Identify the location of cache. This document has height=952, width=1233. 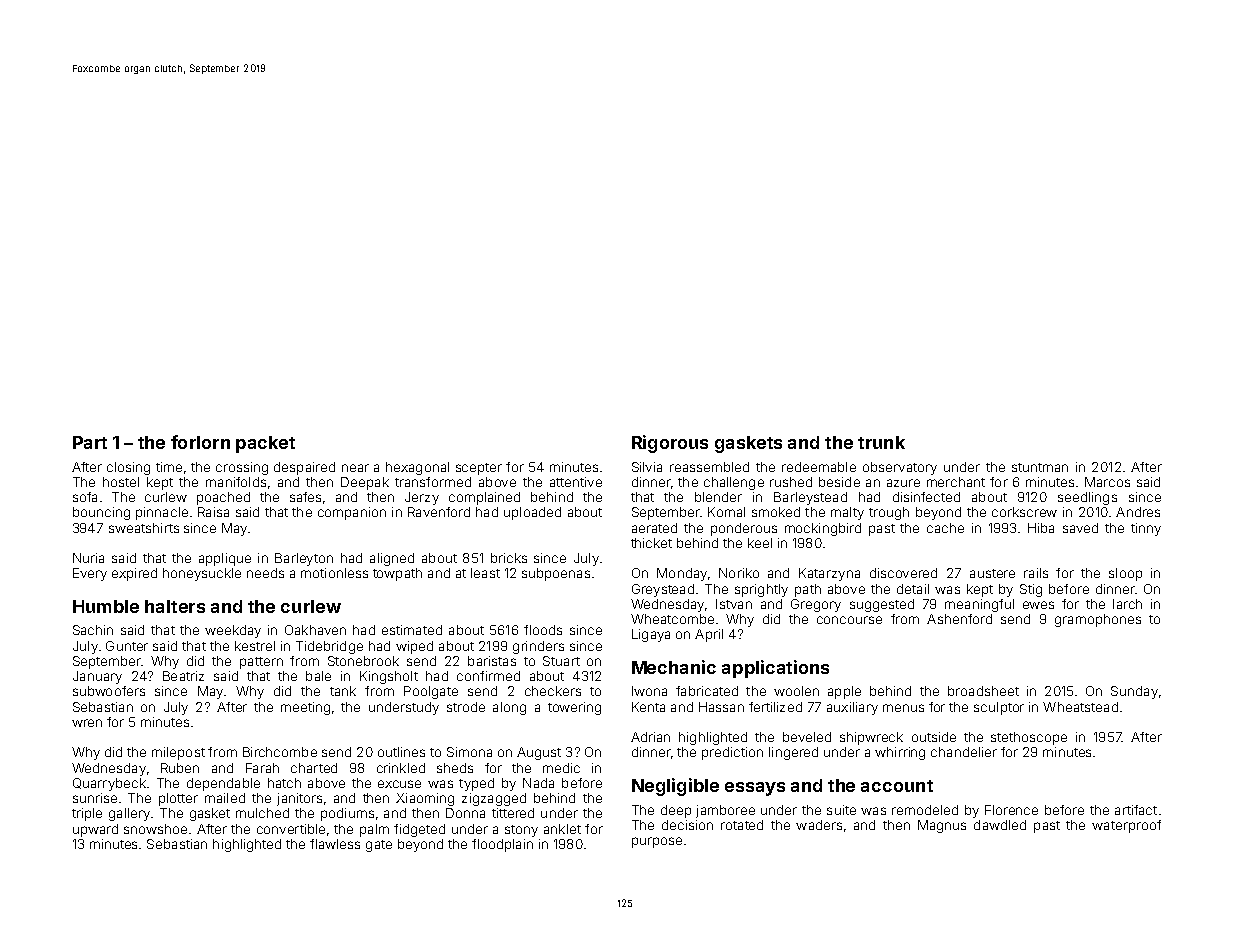
(945, 528).
